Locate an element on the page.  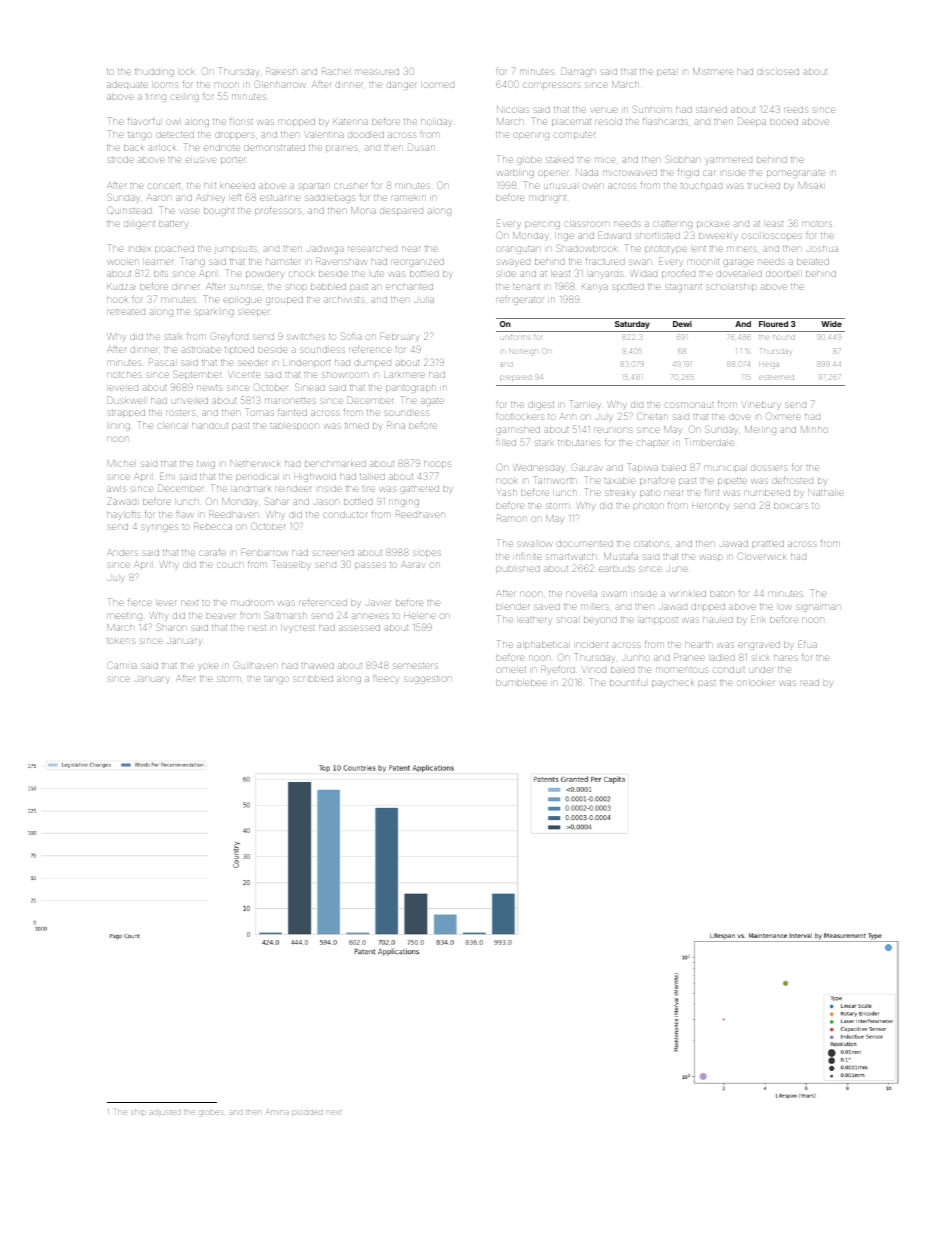
disclosed is located at coordinates (778, 72).
